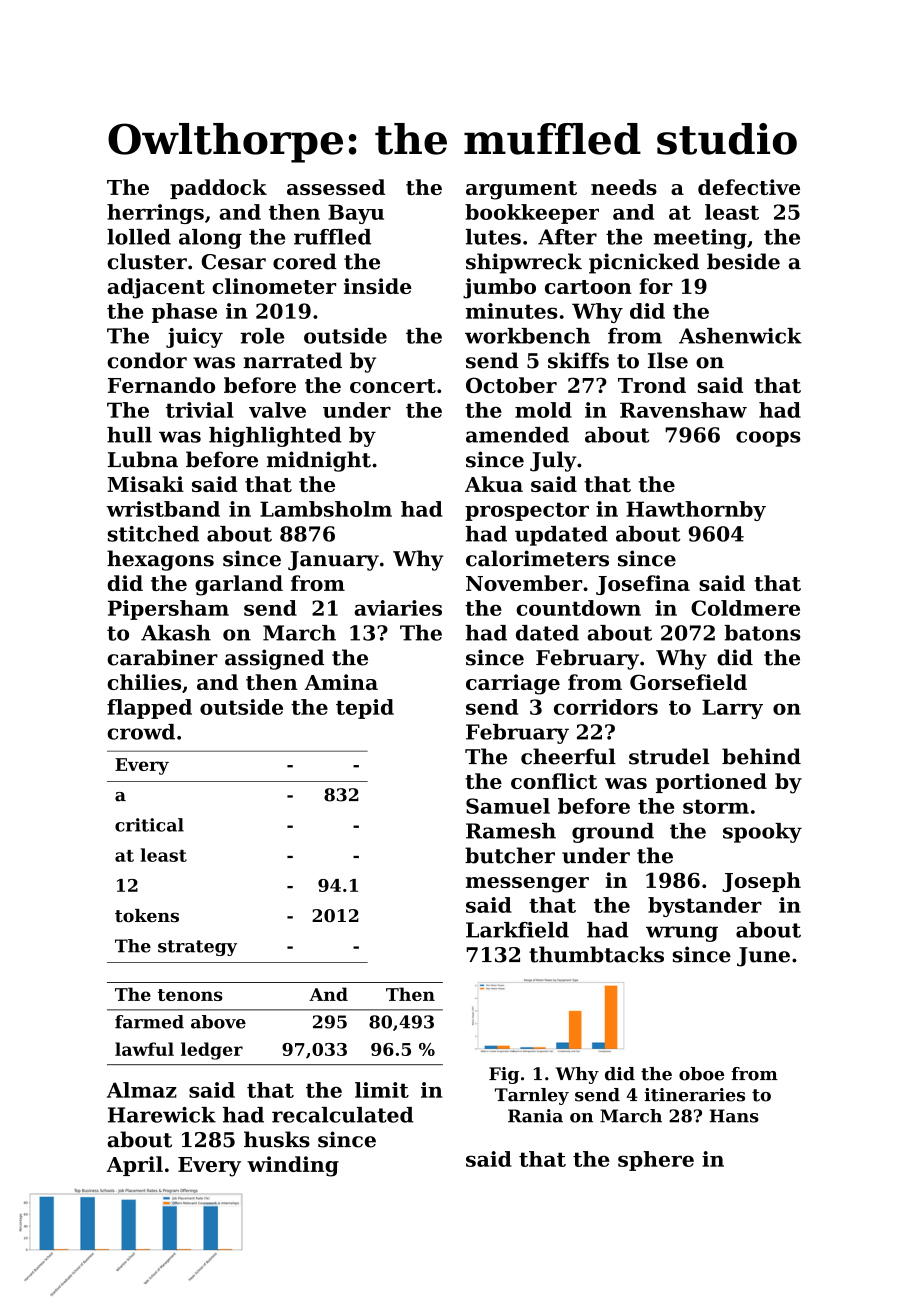  What do you see at coordinates (624, 187) in the page?
I see `needs` at bounding box center [624, 187].
